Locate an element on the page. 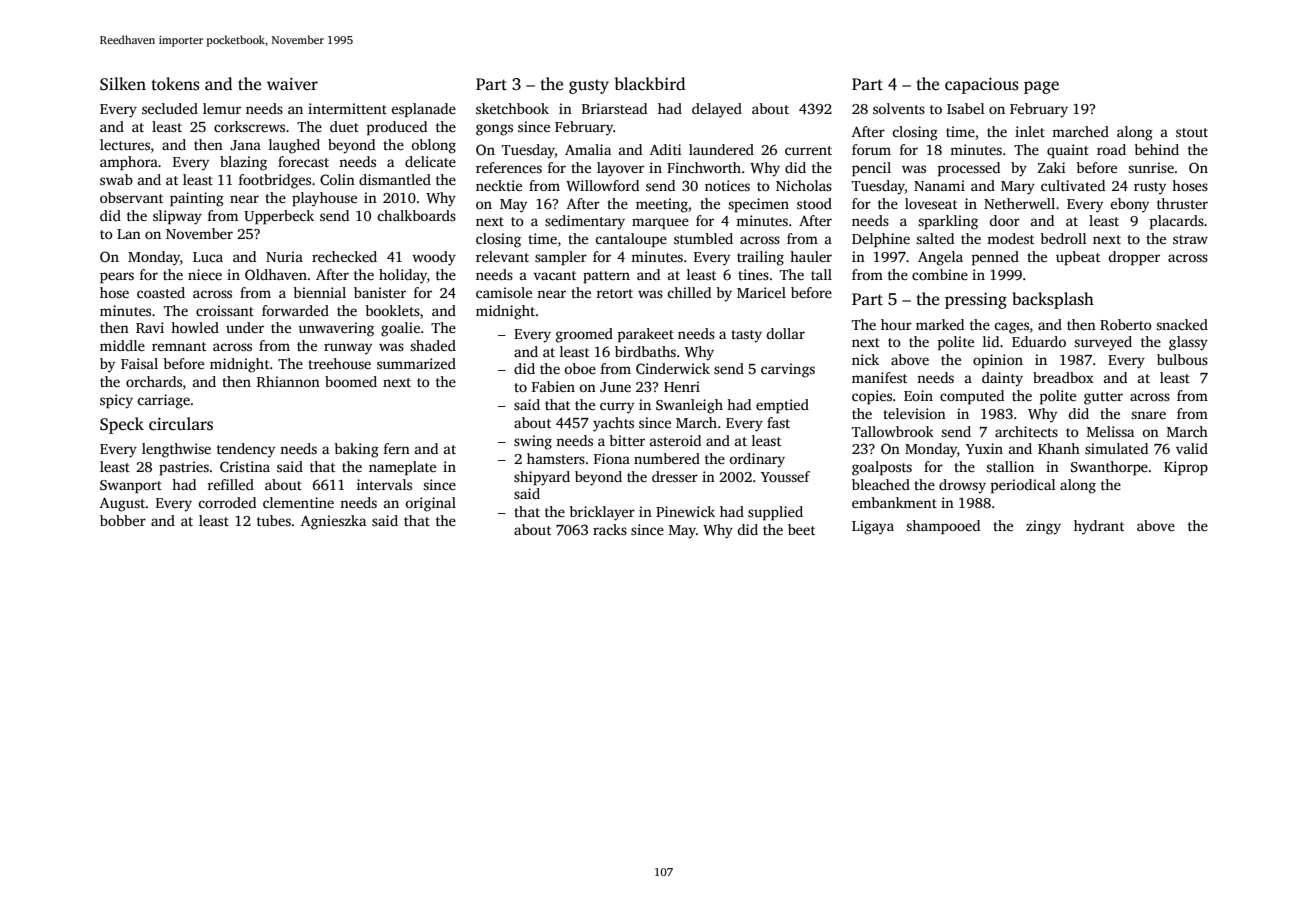  capacious is located at coordinates (982, 86).
